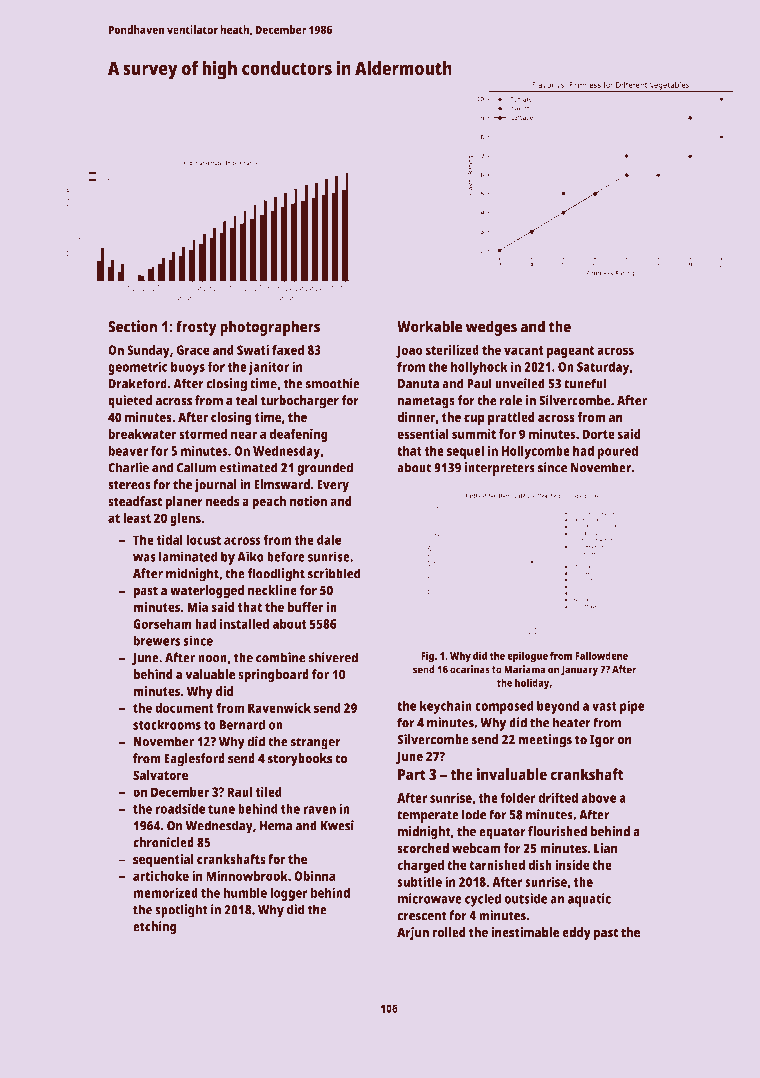 This screenshot has width=760, height=1078. Describe the element at coordinates (242, 725) in the screenshot. I see `Bernard` at that location.
